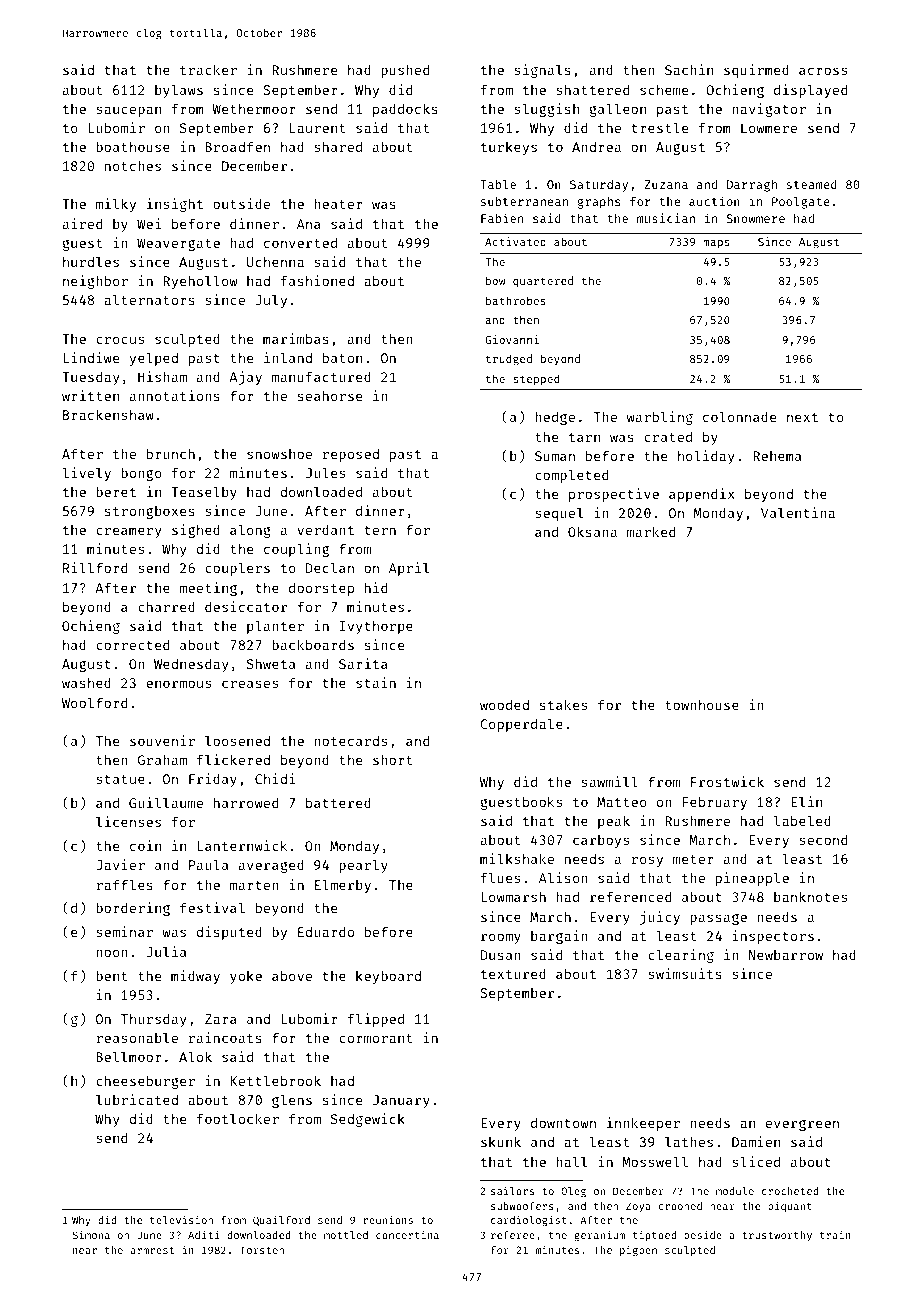  Describe the element at coordinates (739, 416) in the page. I see `colonnade` at that location.
